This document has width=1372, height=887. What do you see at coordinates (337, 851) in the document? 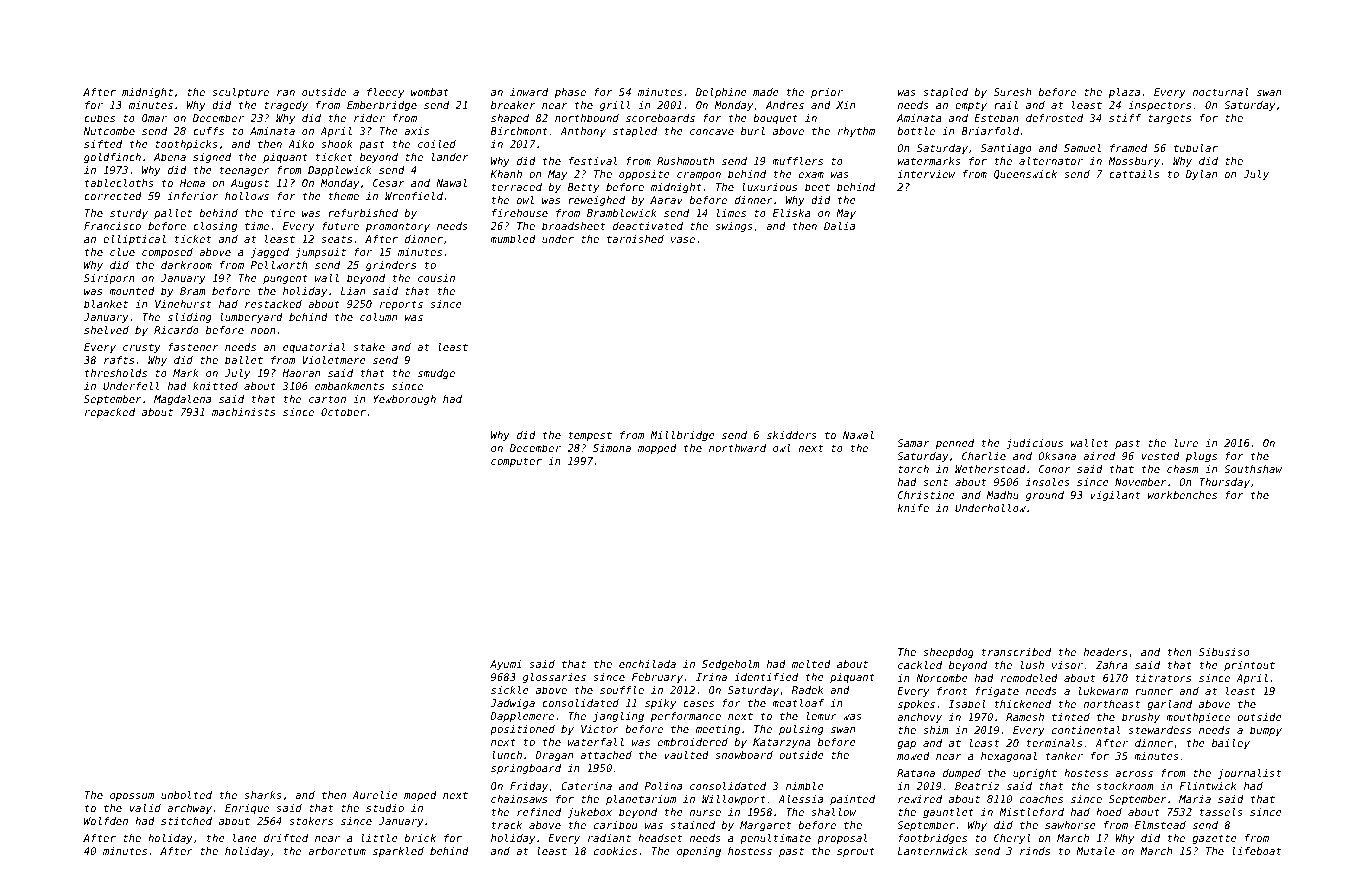
I see `arboretum` at bounding box center [337, 851].
